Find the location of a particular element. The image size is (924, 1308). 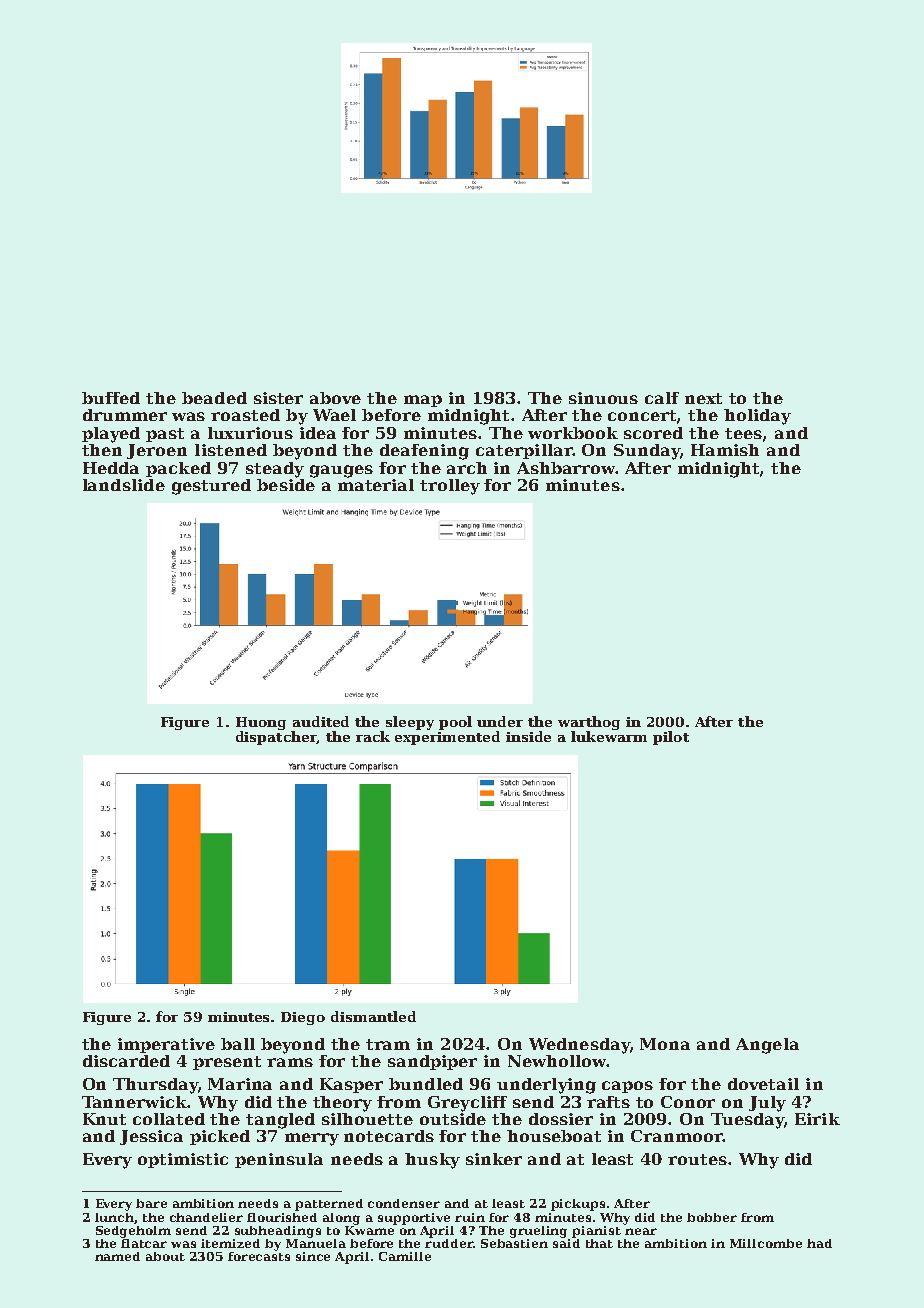

warthog is located at coordinates (589, 723).
